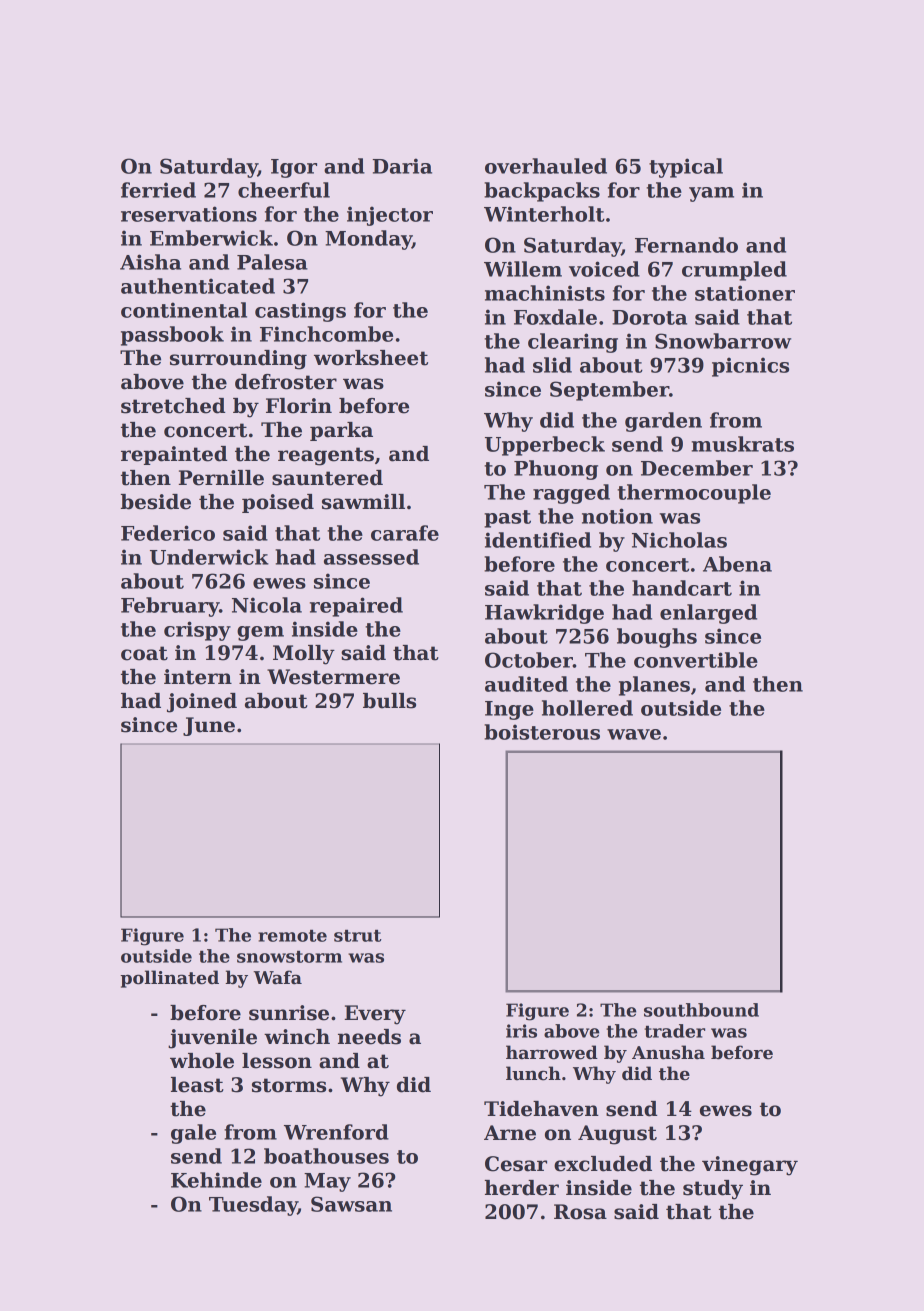  What do you see at coordinates (686, 168) in the screenshot?
I see `typical` at bounding box center [686, 168].
